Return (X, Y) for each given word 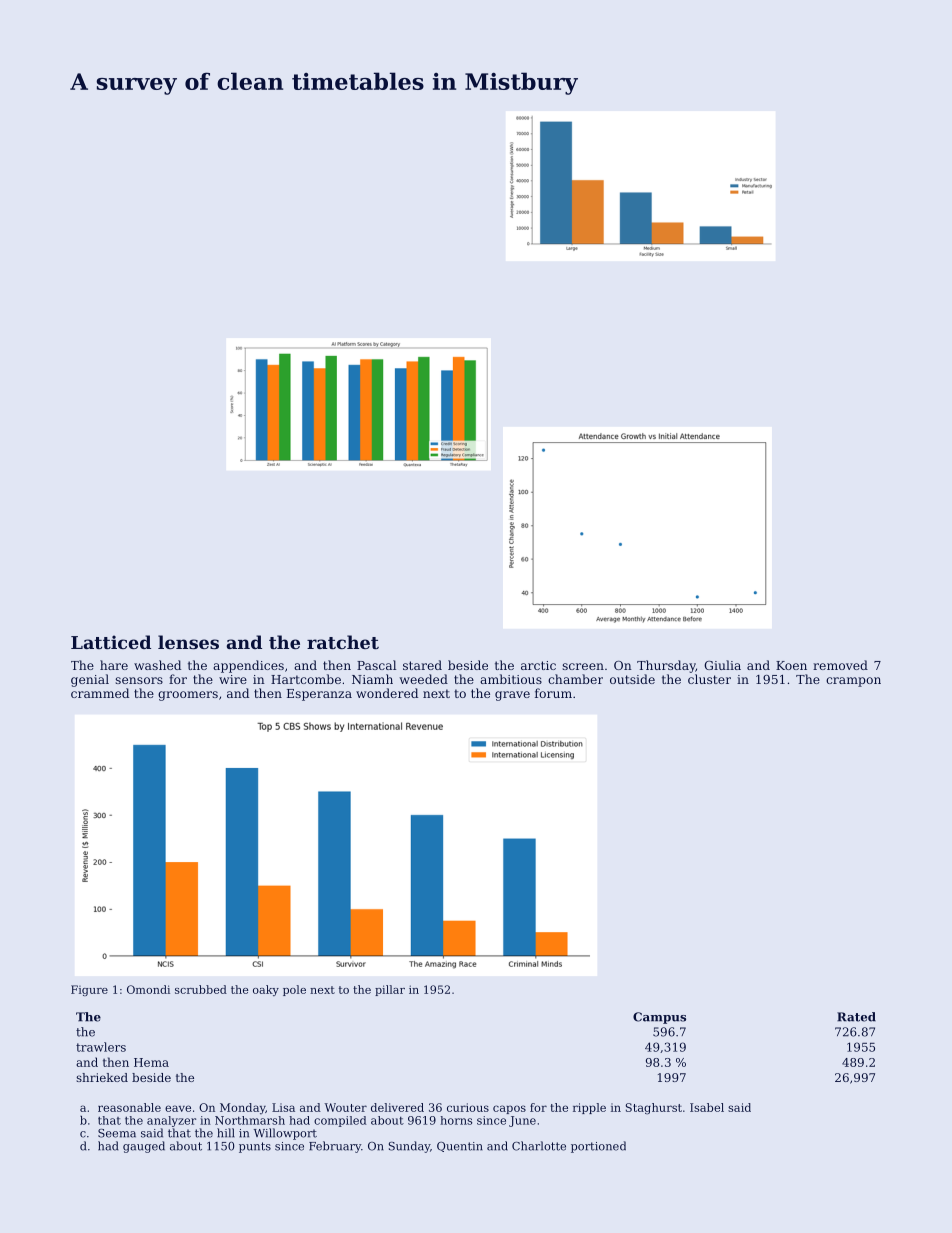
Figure (89, 990)
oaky (266, 990)
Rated (856, 1017)
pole (294, 990)
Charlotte (539, 1146)
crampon (853, 682)
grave (512, 696)
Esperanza (319, 695)
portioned (598, 1147)
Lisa (283, 1107)
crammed (100, 693)
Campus (659, 1018)
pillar (390, 990)
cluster (709, 679)
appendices (248, 666)
